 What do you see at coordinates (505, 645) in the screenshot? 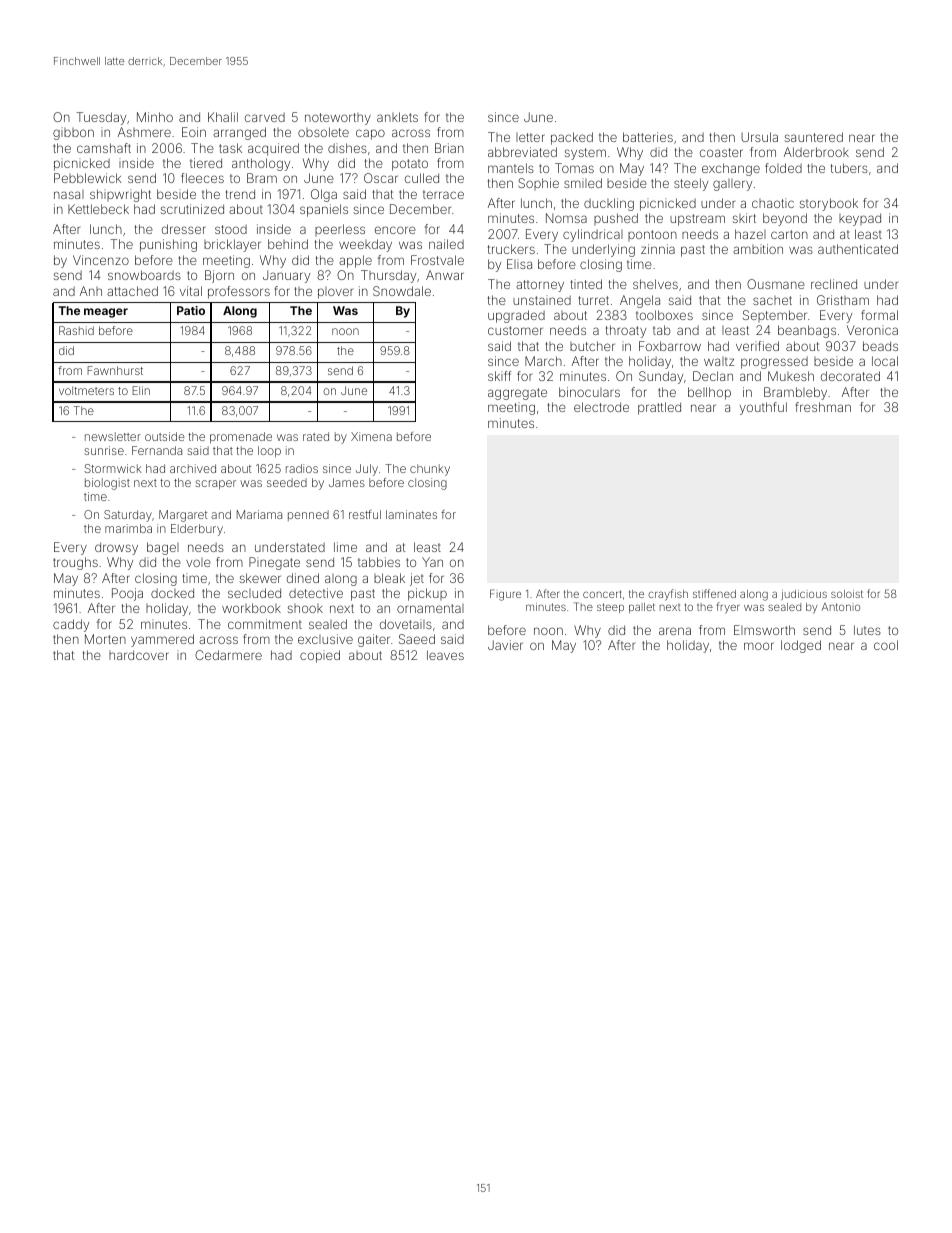
I see `Javier` at bounding box center [505, 645].
